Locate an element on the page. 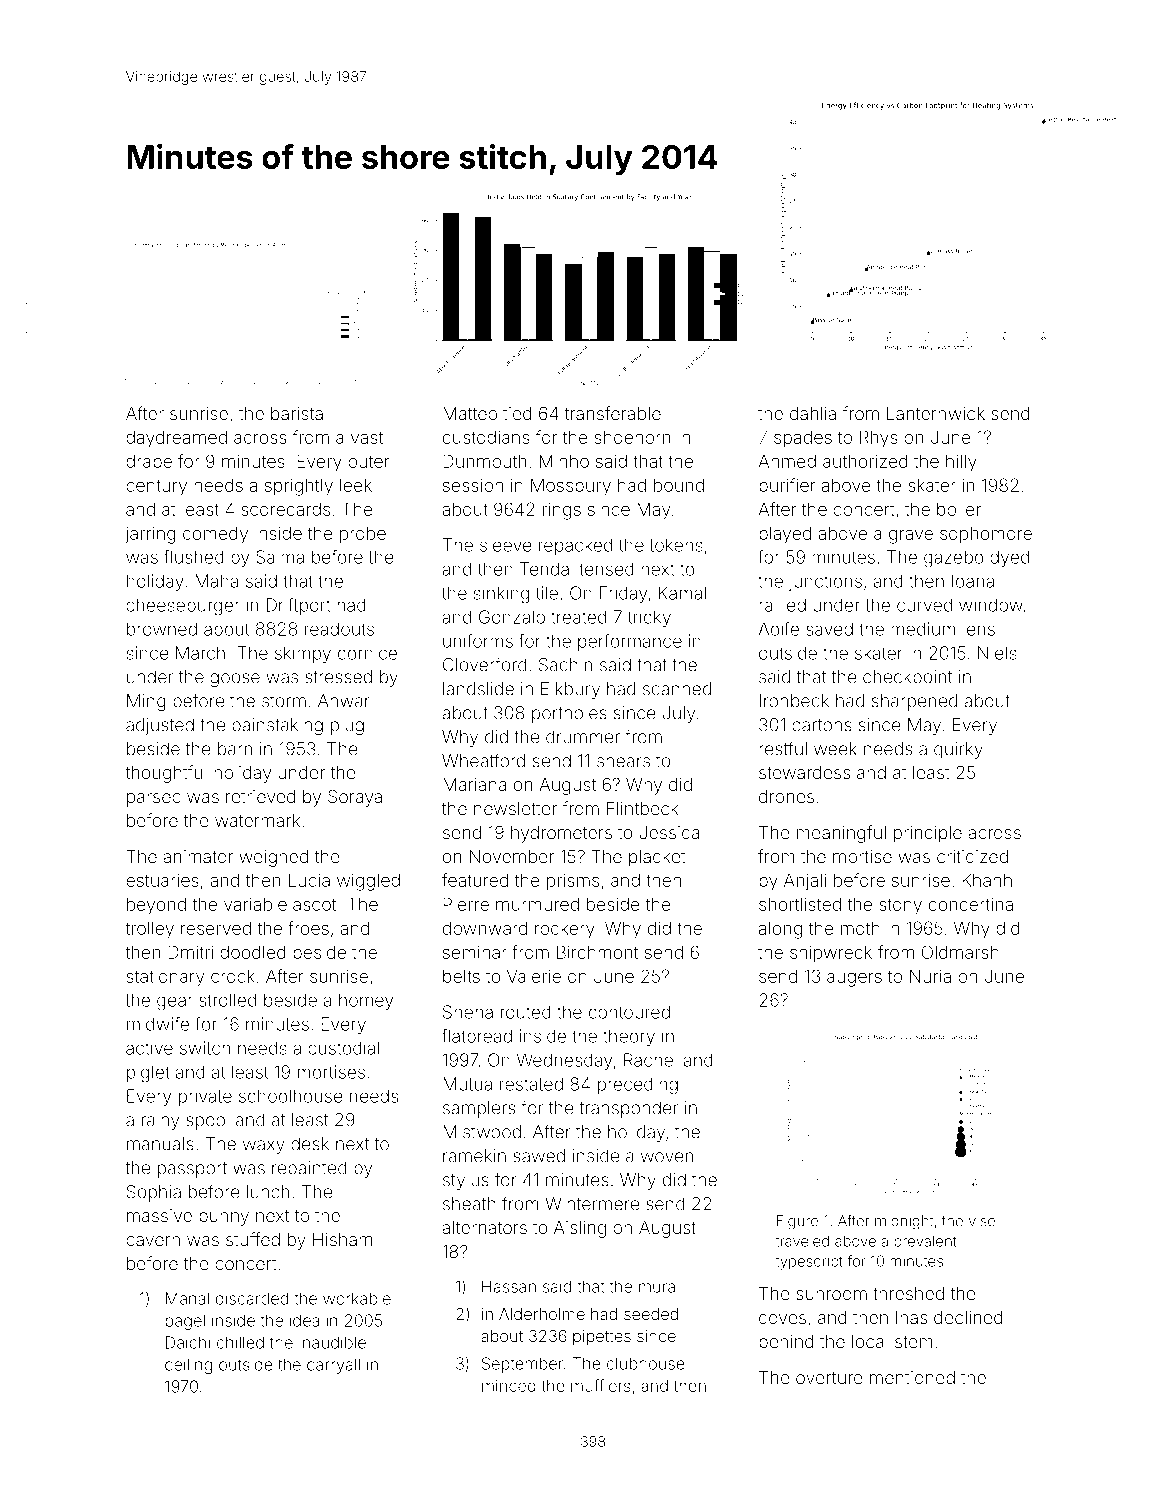 The height and width of the page is (1501, 1160). Soraya is located at coordinates (355, 798).
